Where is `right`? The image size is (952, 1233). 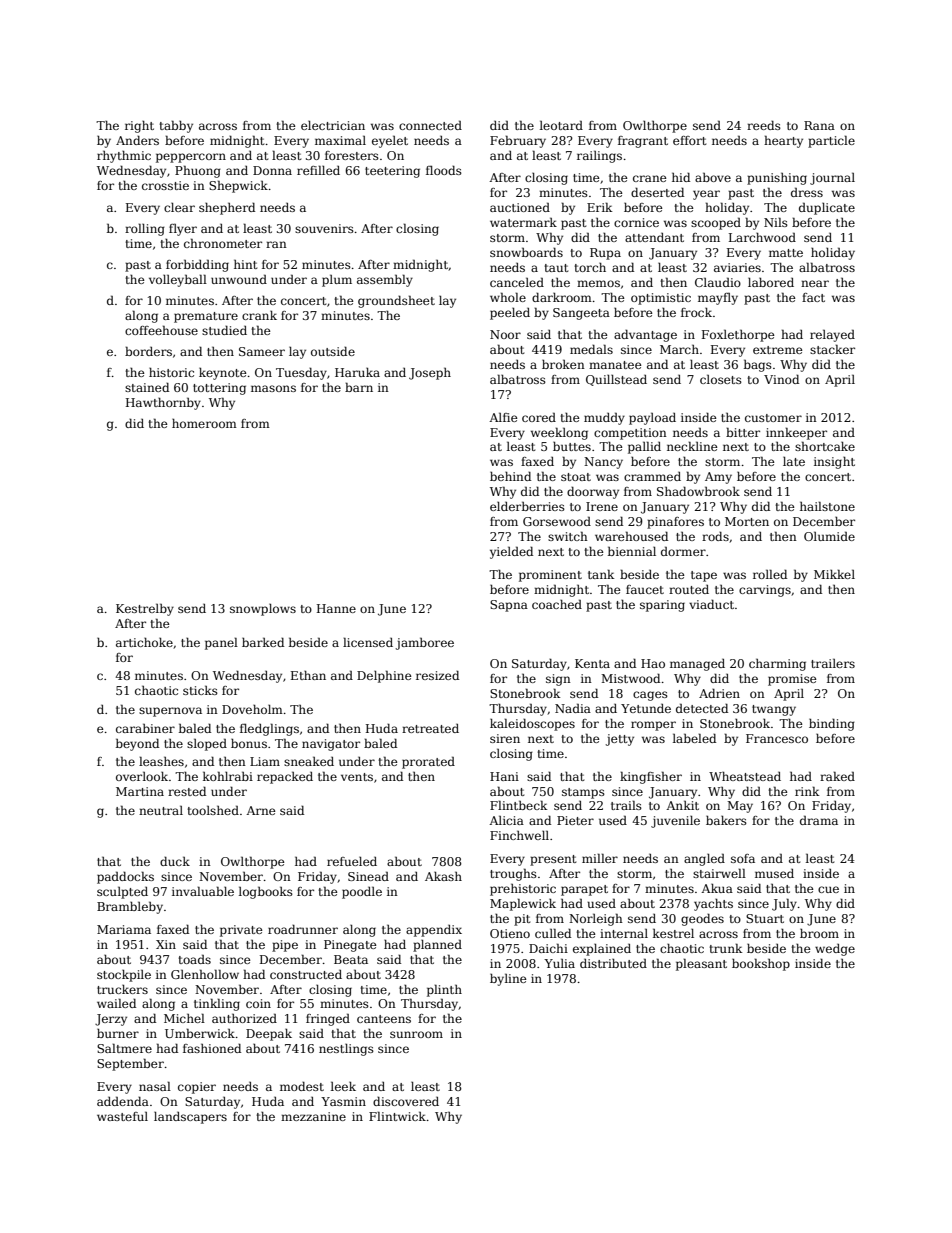 right is located at coordinates (139, 126).
